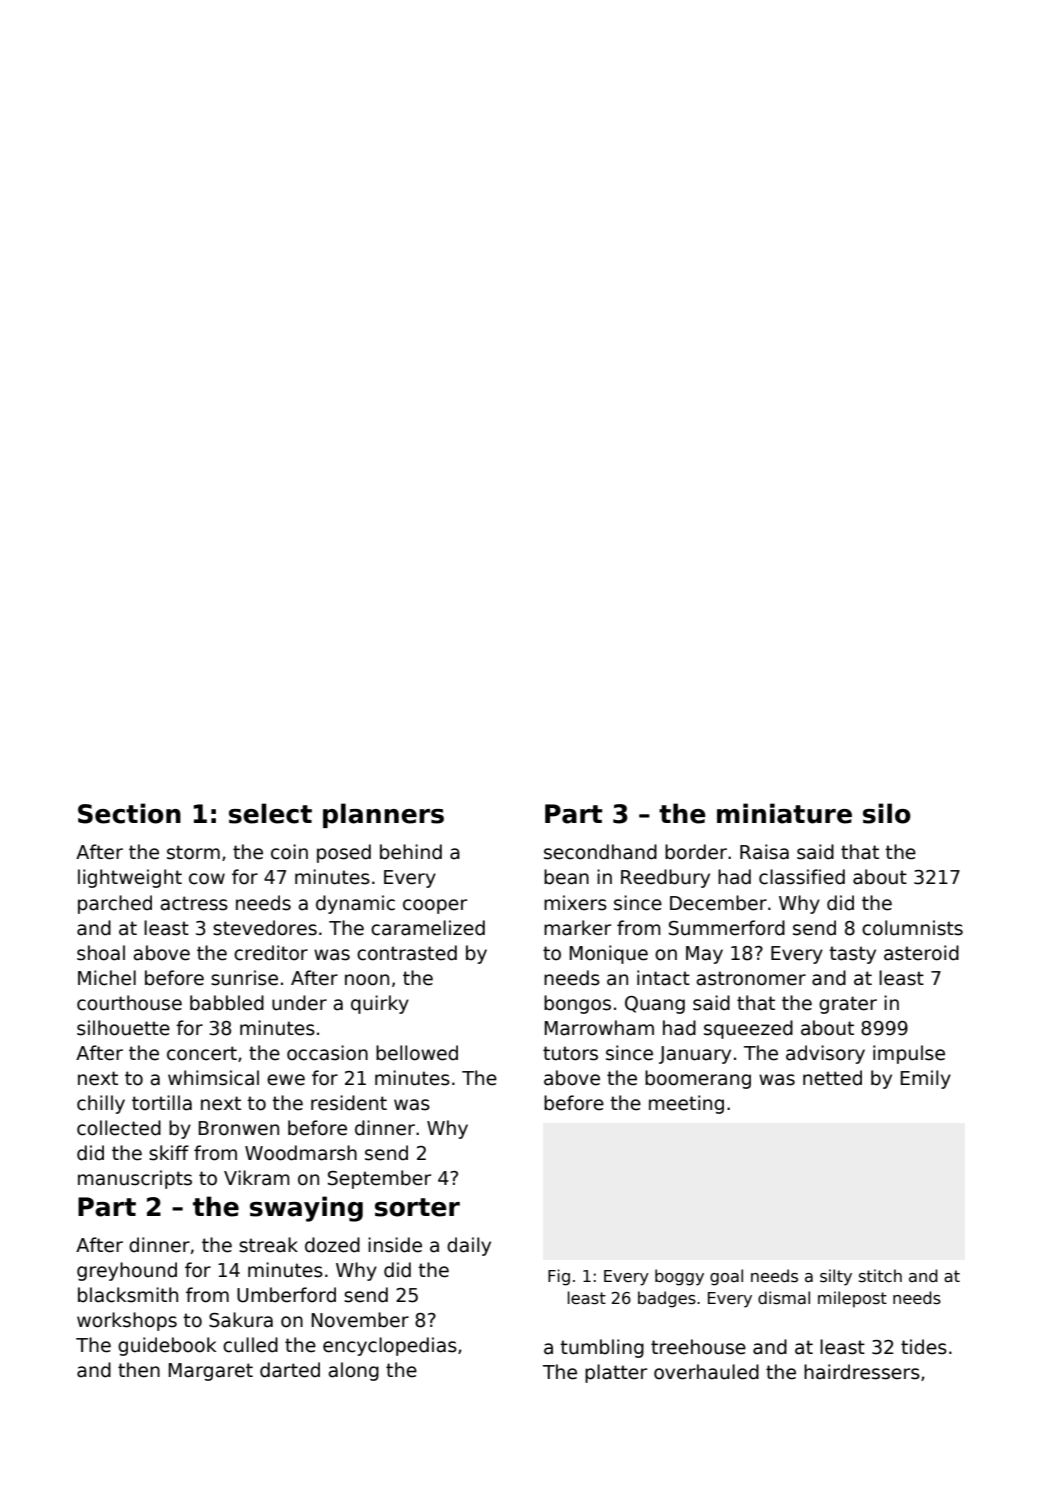 This image has width=1041, height=1508. Describe the element at coordinates (825, 1054) in the image. I see `advisory` at that location.
